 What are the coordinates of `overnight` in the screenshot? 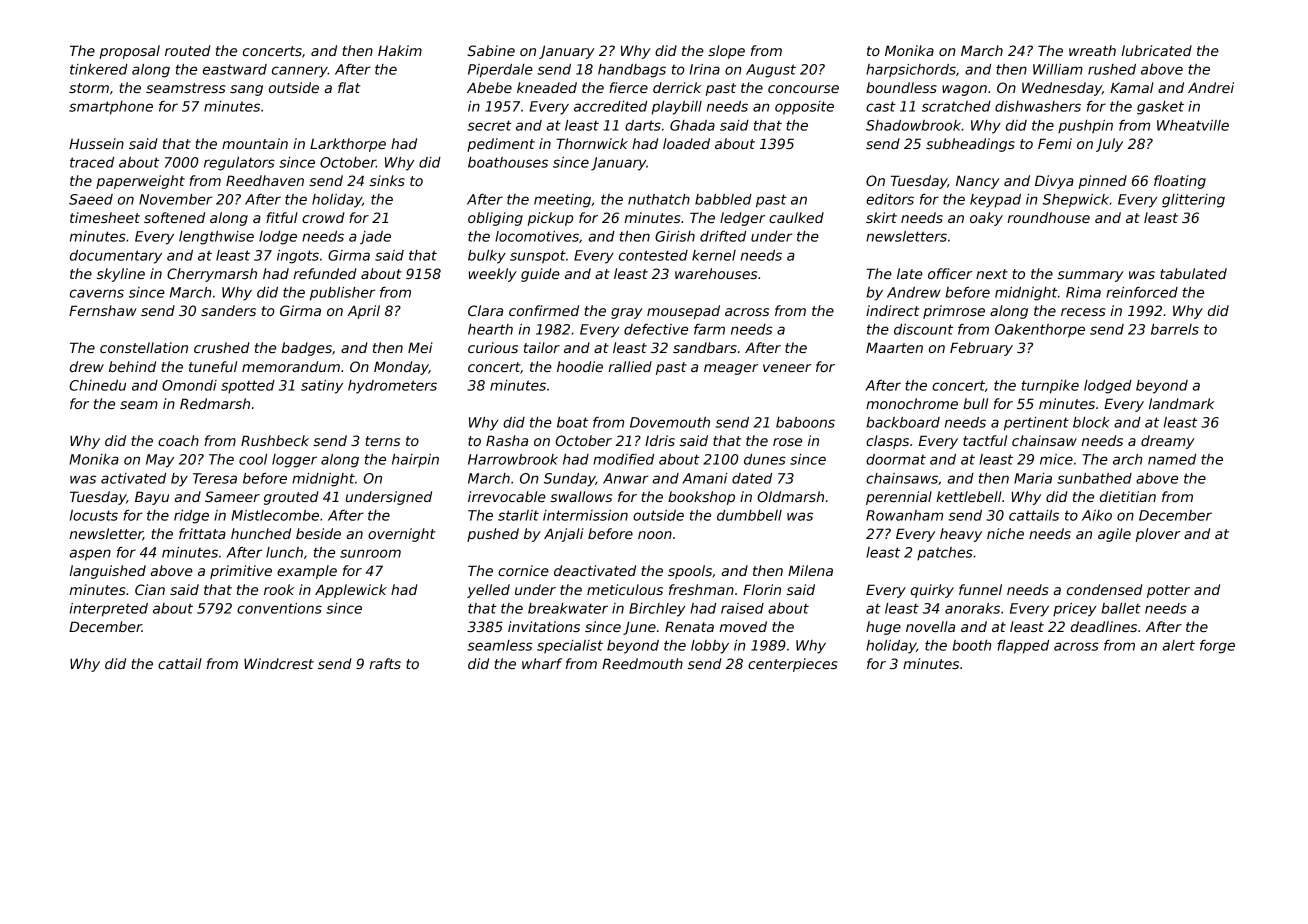 It's located at (401, 535).
